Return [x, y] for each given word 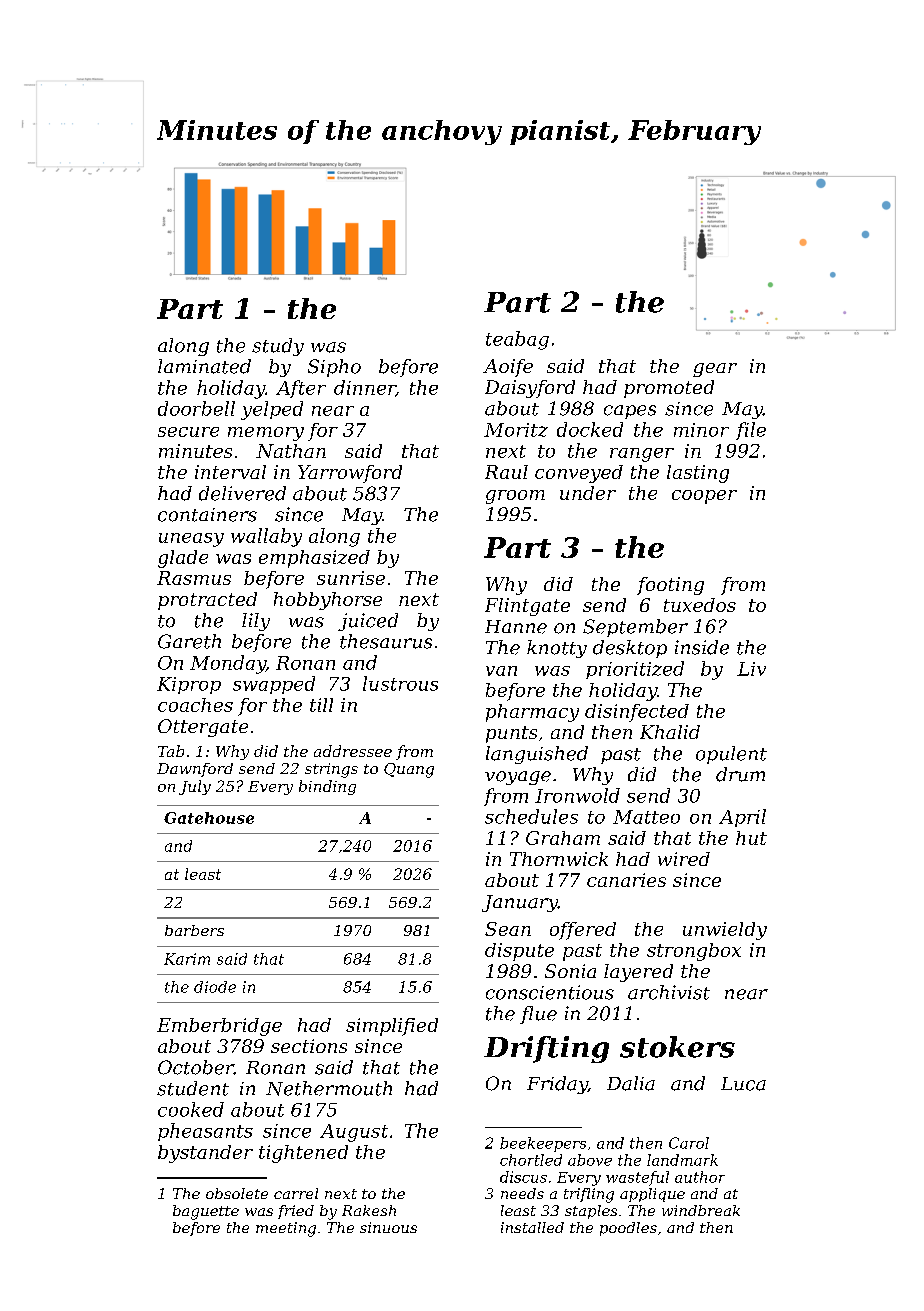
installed [532, 1227]
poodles [628, 1229]
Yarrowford [350, 474]
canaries [626, 880]
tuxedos [700, 605]
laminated [204, 366]
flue [538, 1015]
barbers [194, 930]
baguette [206, 1212]
